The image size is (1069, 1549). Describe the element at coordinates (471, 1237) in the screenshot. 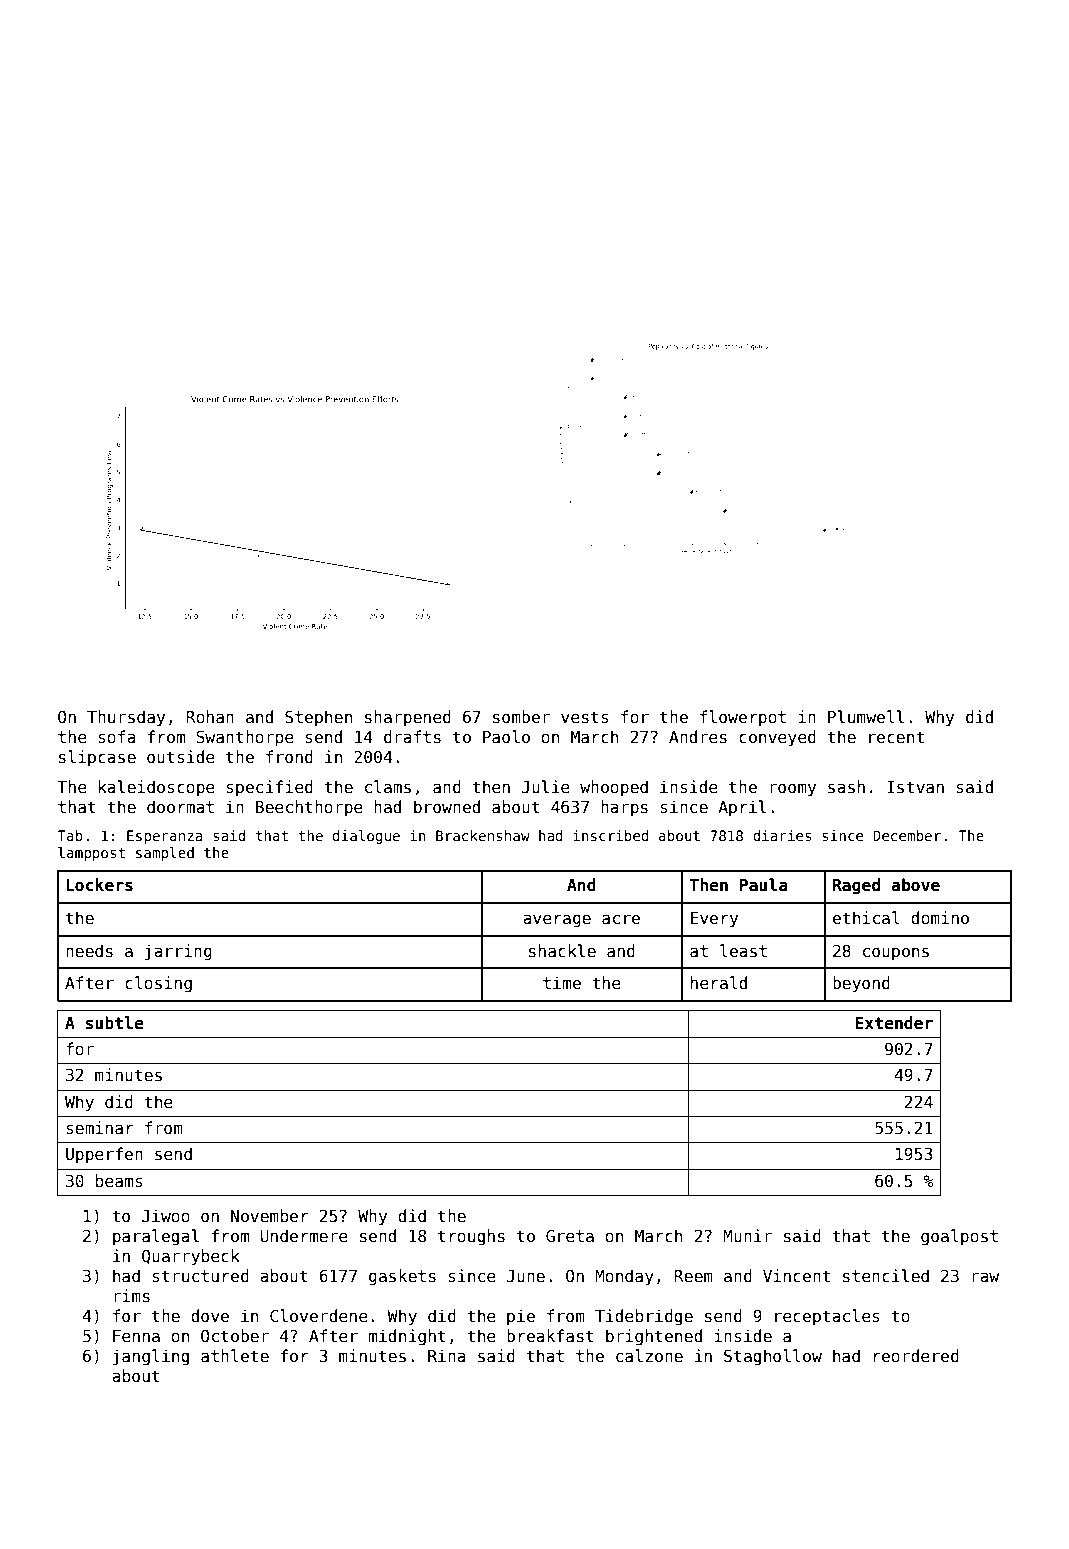

I see `troughs` at that location.
